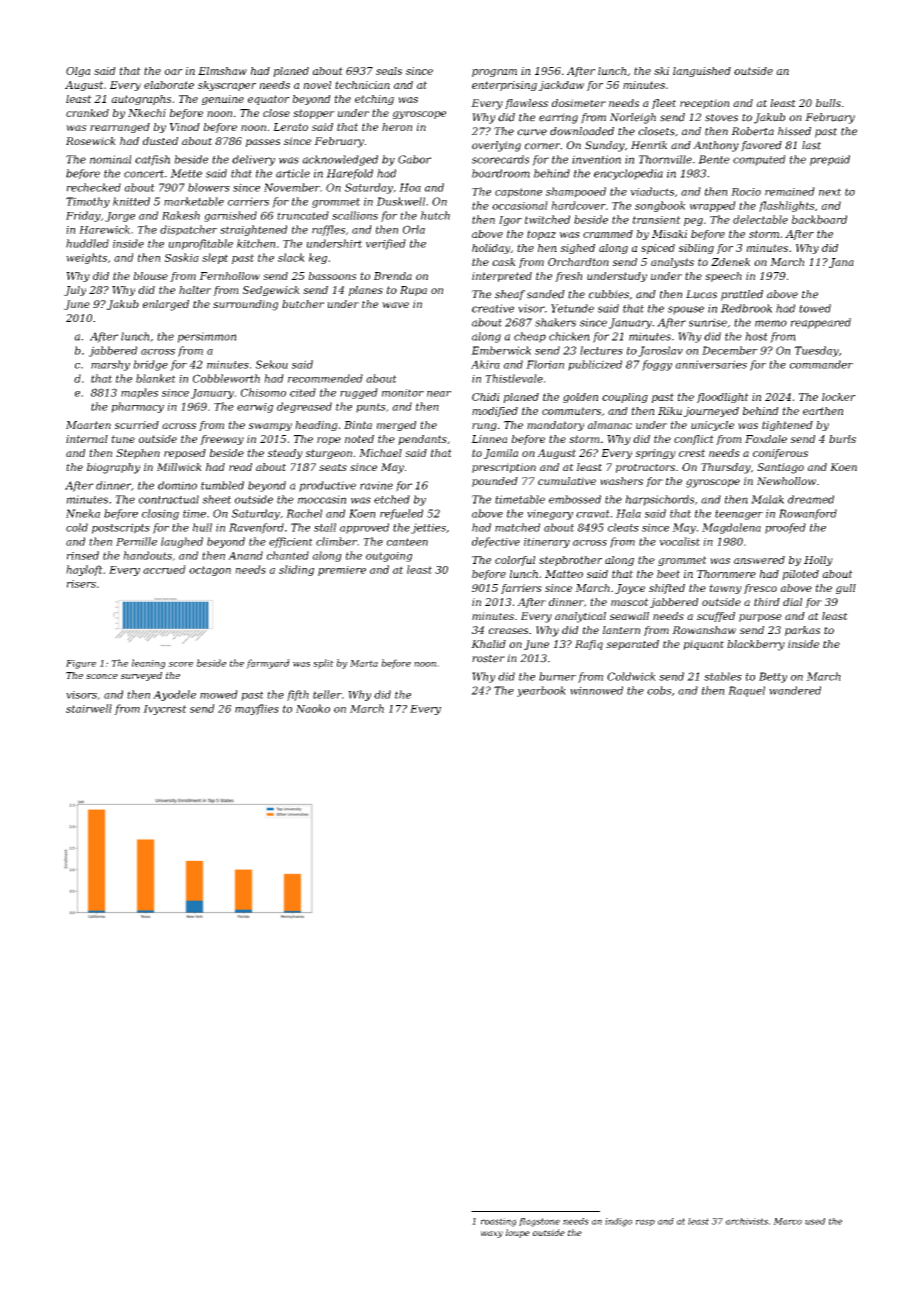  Describe the element at coordinates (828, 103) in the screenshot. I see `bulls` at that location.
